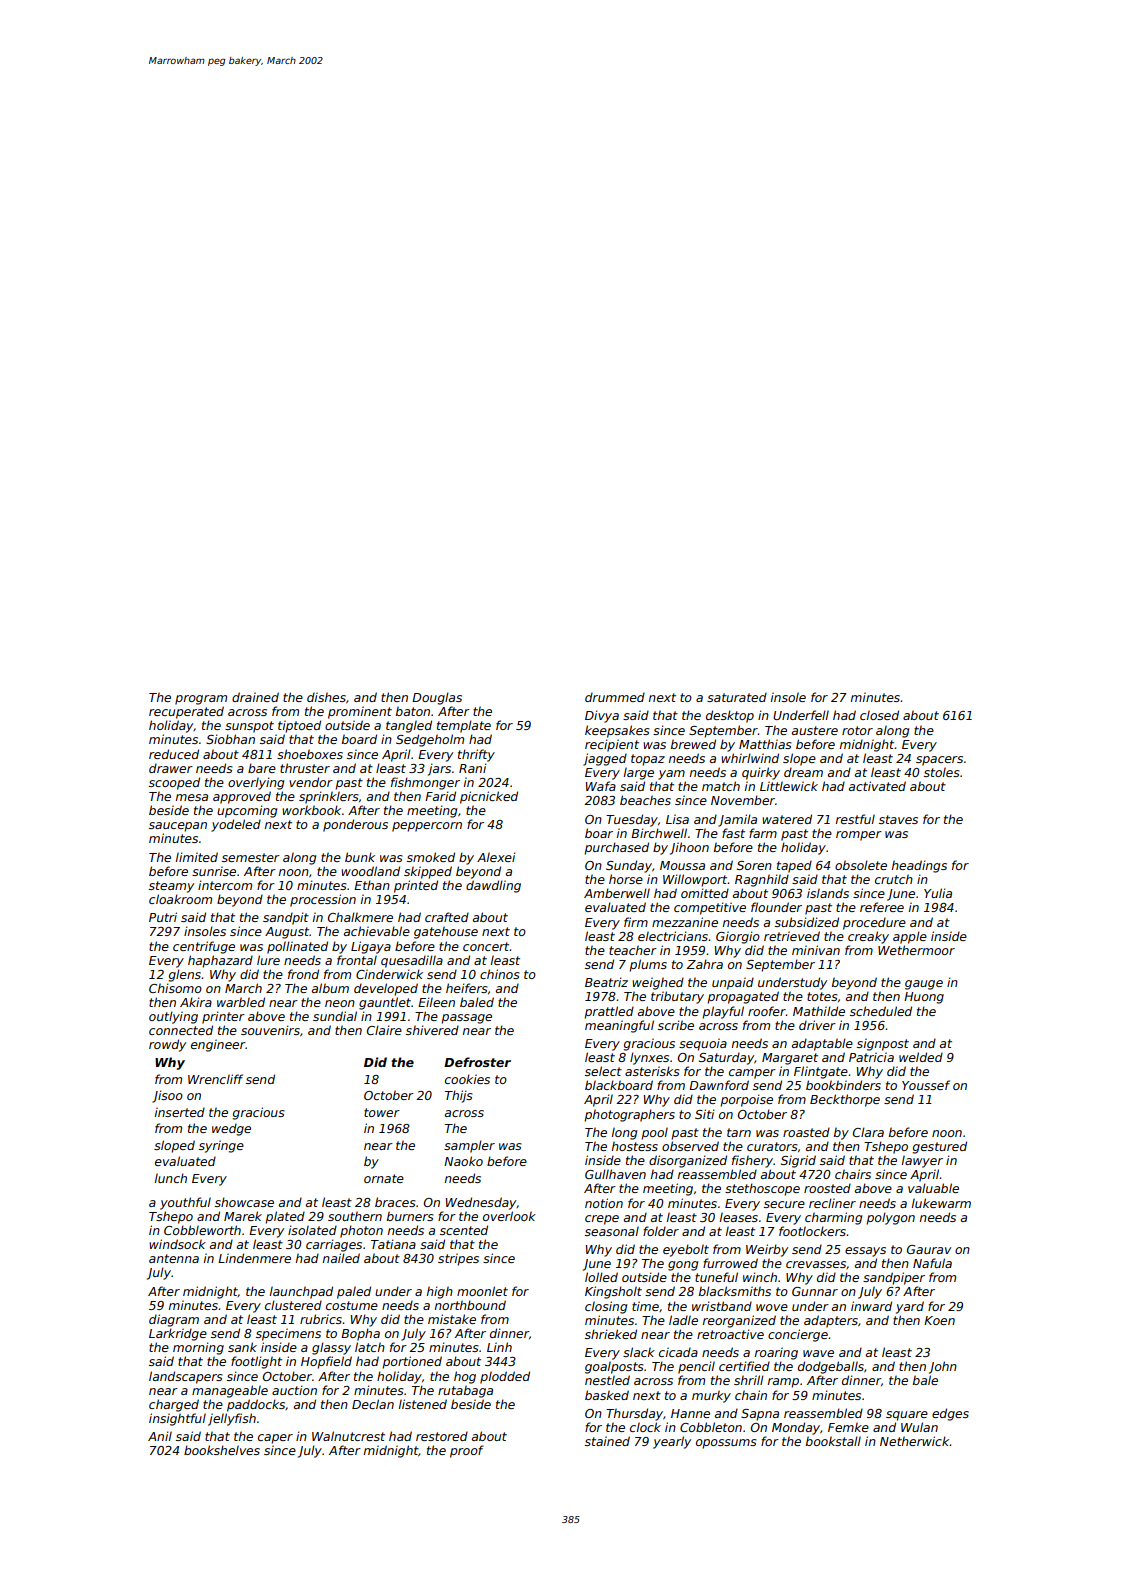  Describe the element at coordinates (652, 1071) in the screenshot. I see `asterisks` at that location.
